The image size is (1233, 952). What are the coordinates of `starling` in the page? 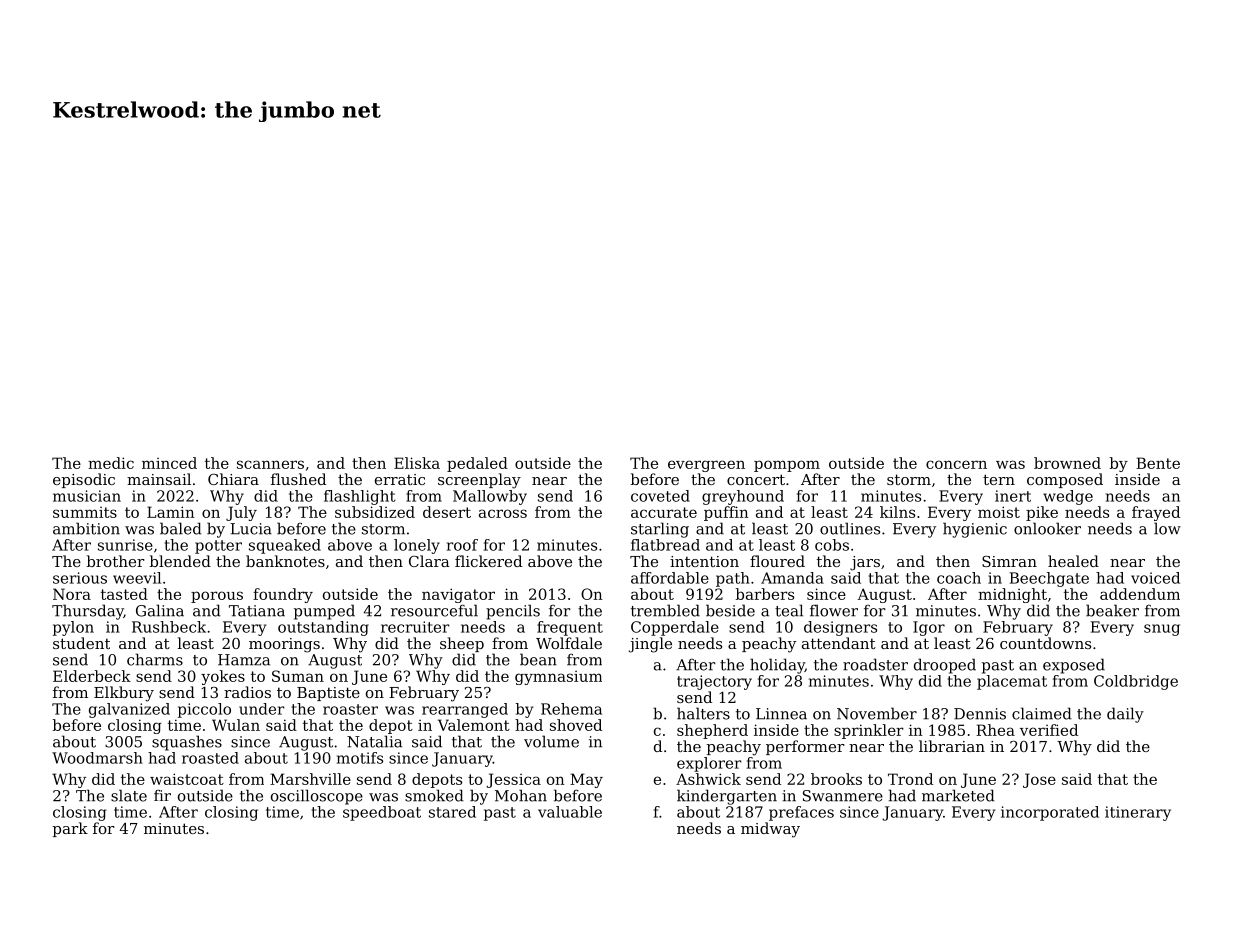 It's located at (660, 530).
